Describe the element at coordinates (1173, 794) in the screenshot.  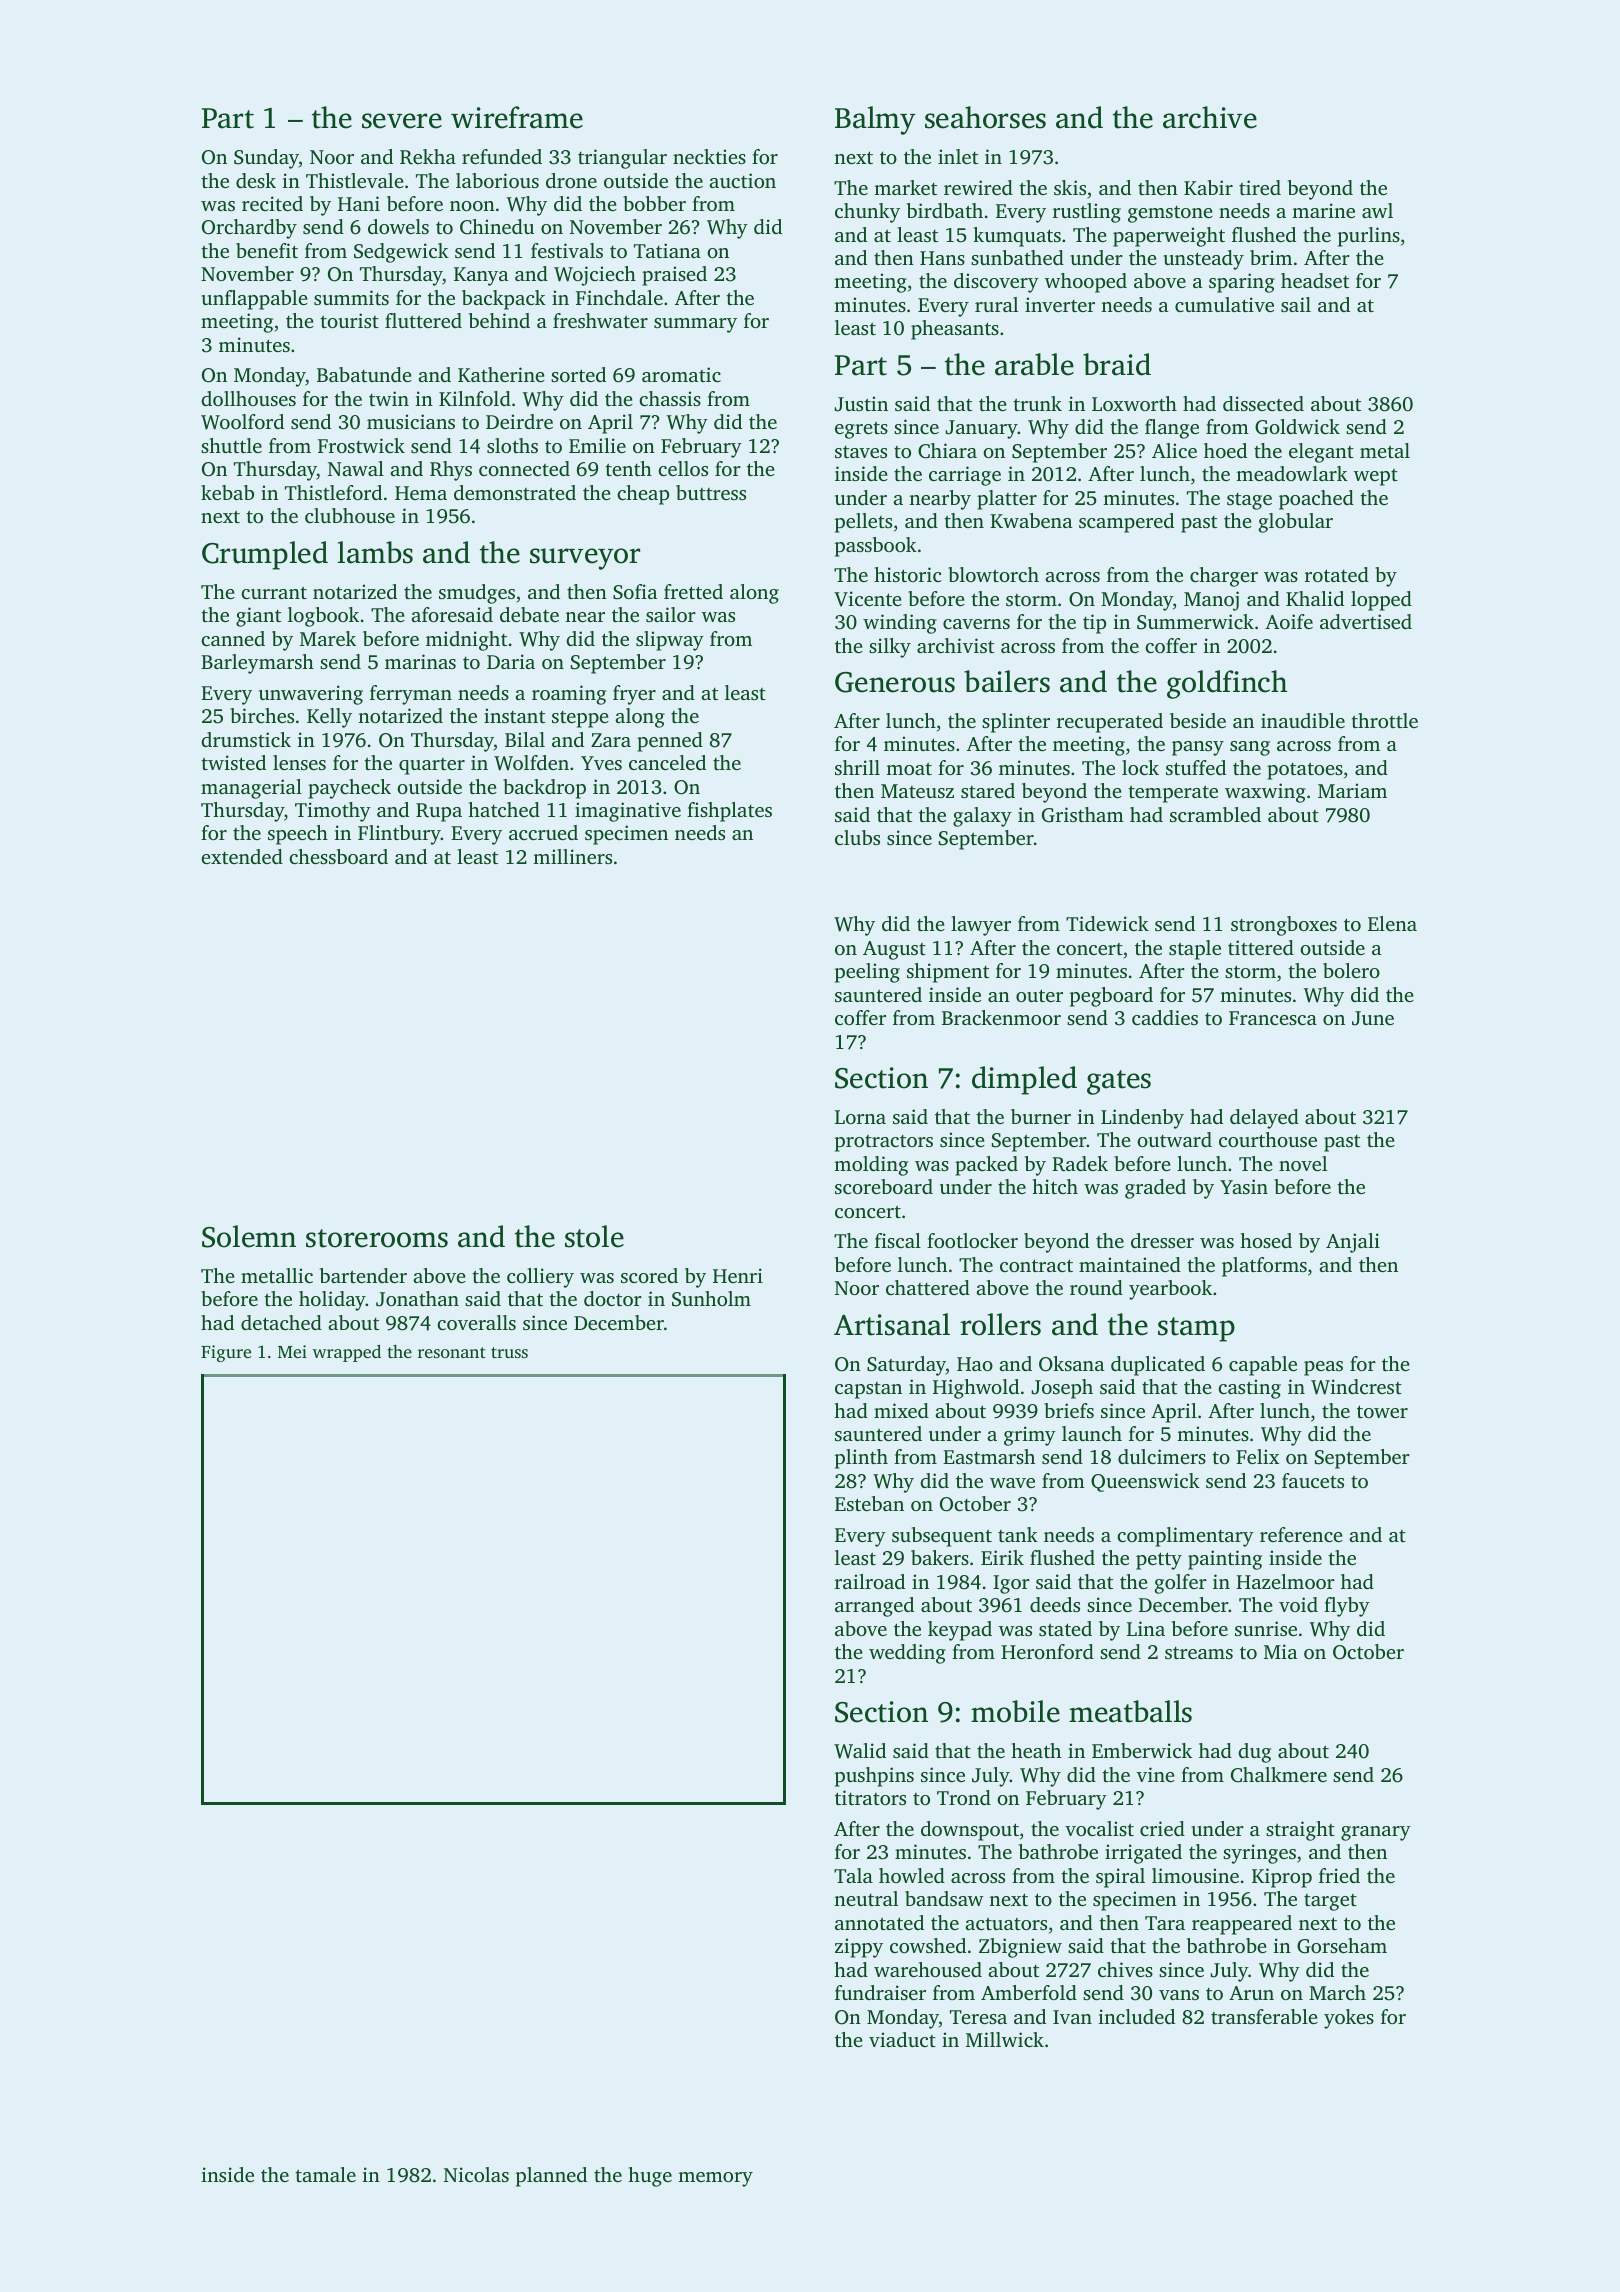
I see `temperate` at that location.
